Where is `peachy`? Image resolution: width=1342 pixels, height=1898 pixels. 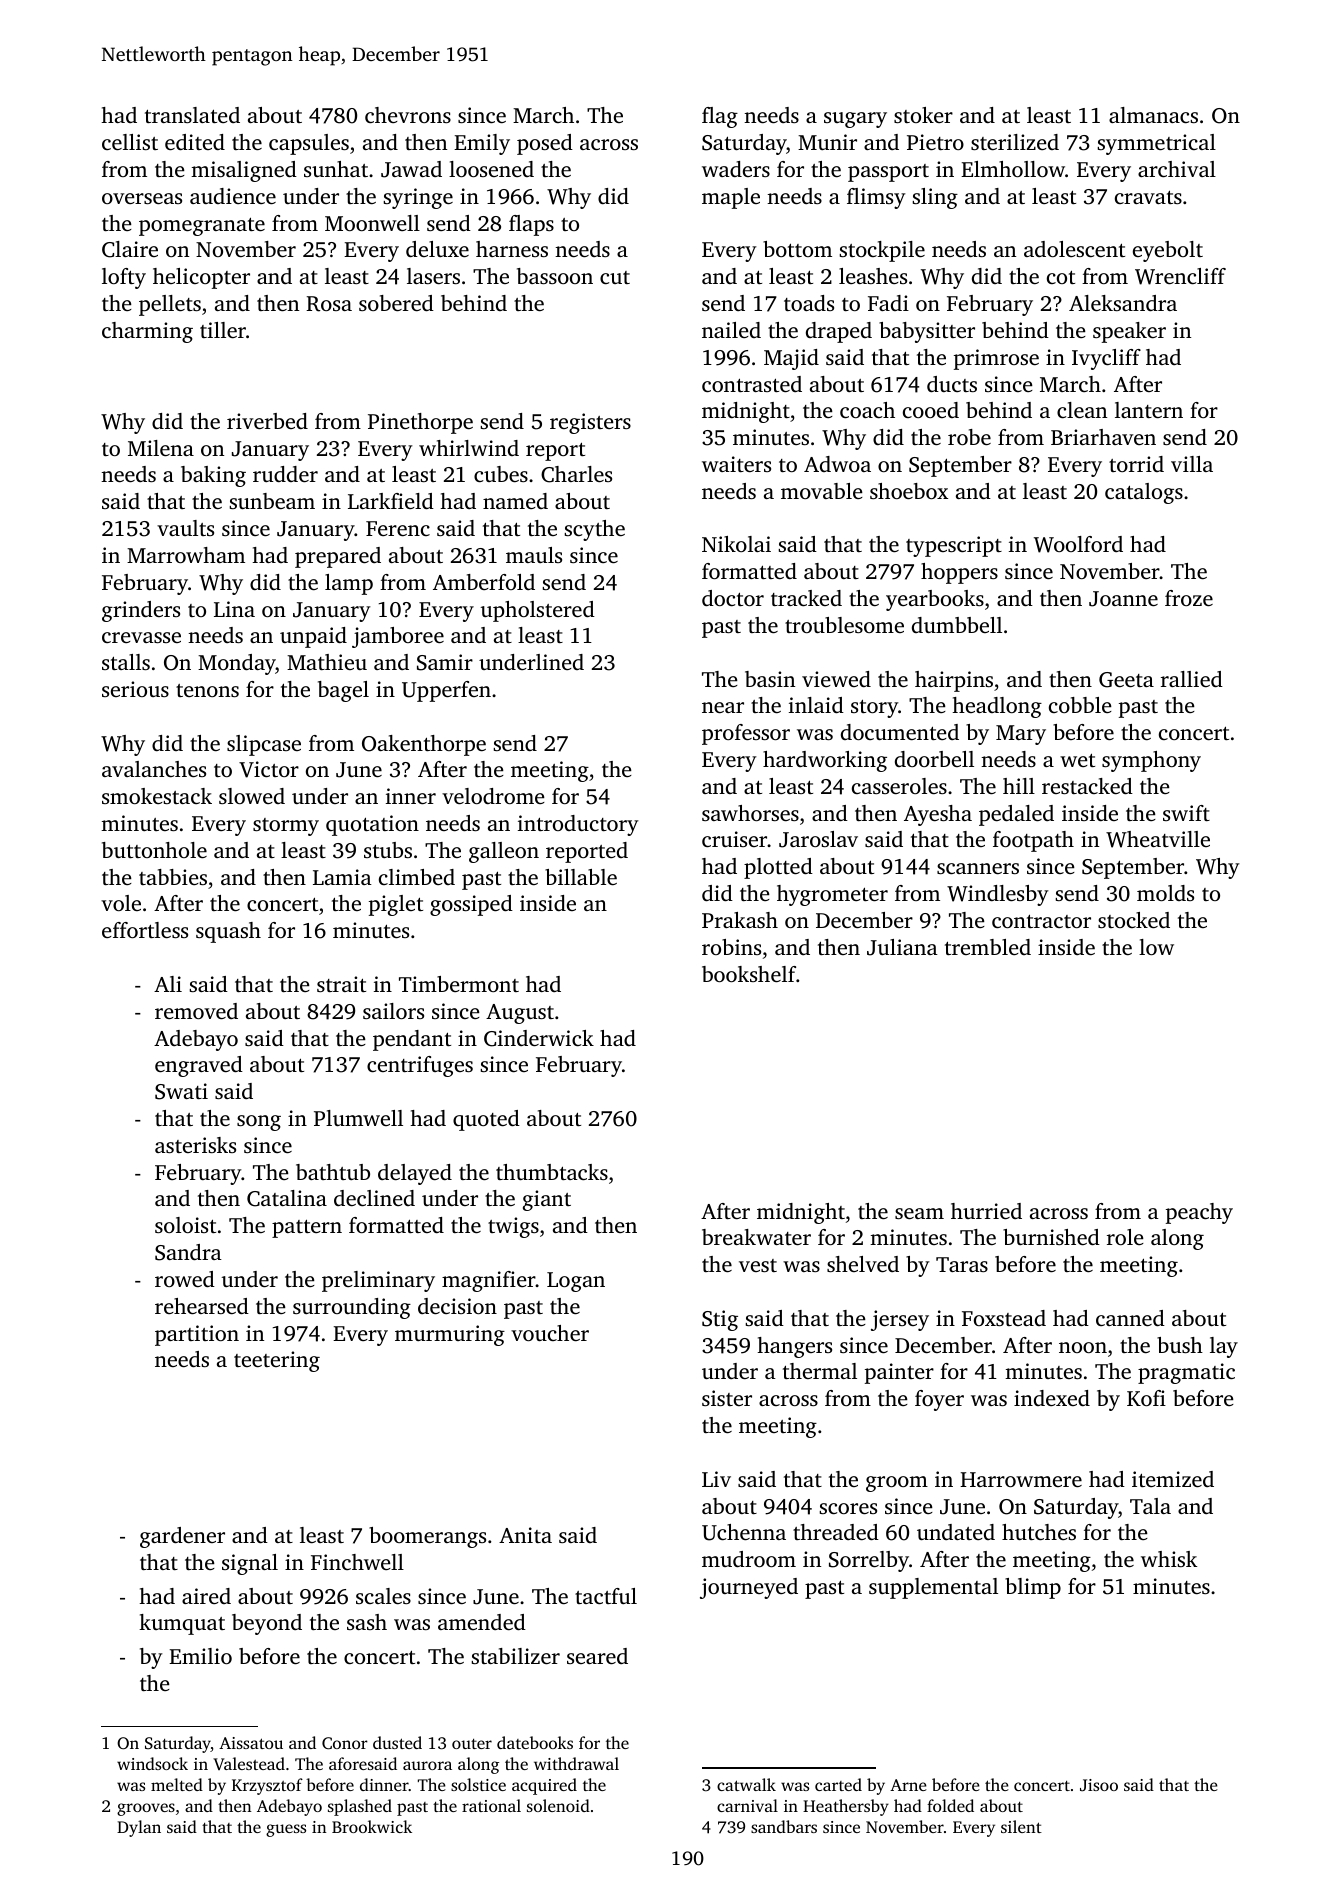
peachy is located at coordinates (1199, 1213).
